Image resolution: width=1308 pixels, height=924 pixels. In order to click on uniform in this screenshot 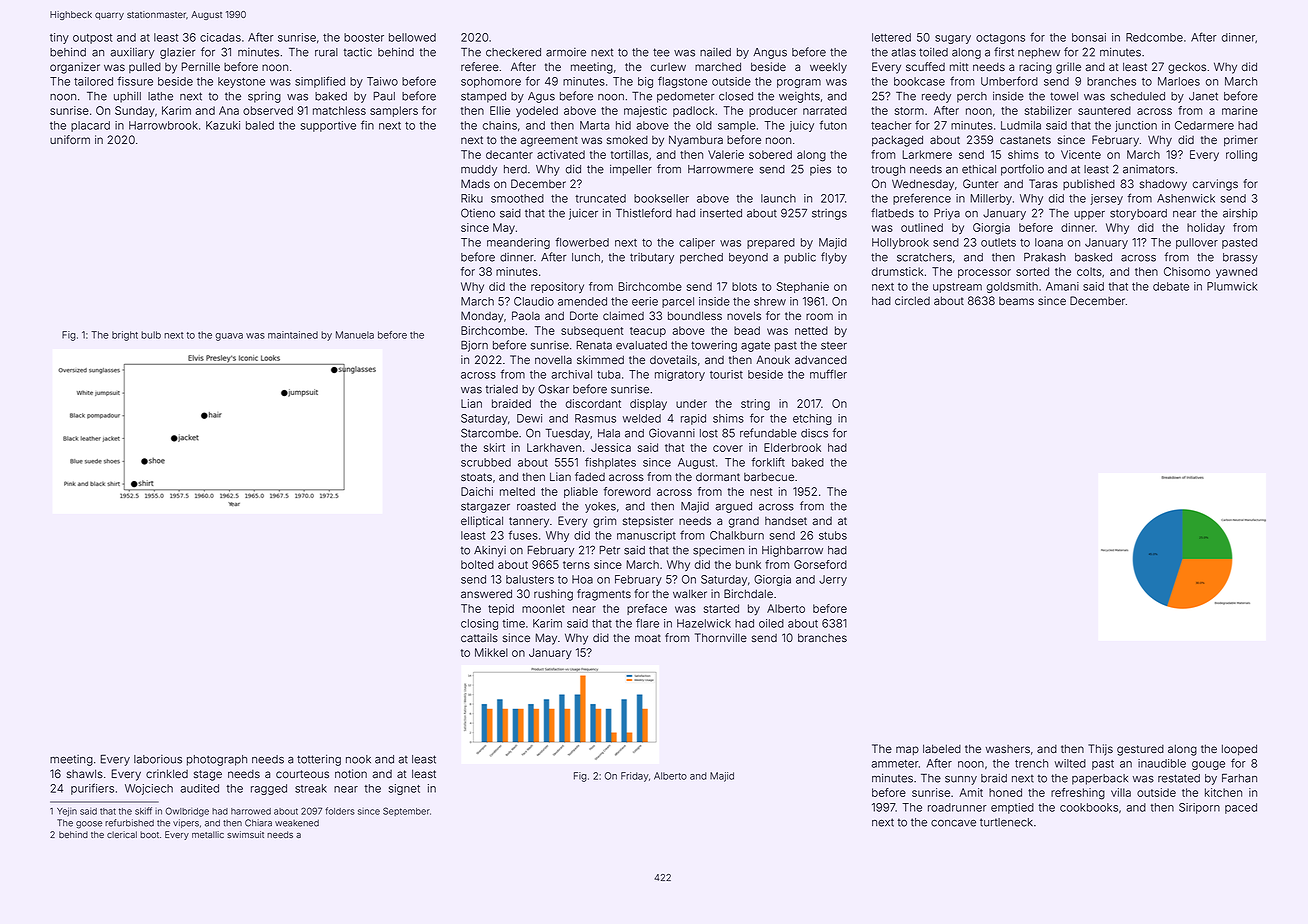, I will do `click(70, 139)`.
